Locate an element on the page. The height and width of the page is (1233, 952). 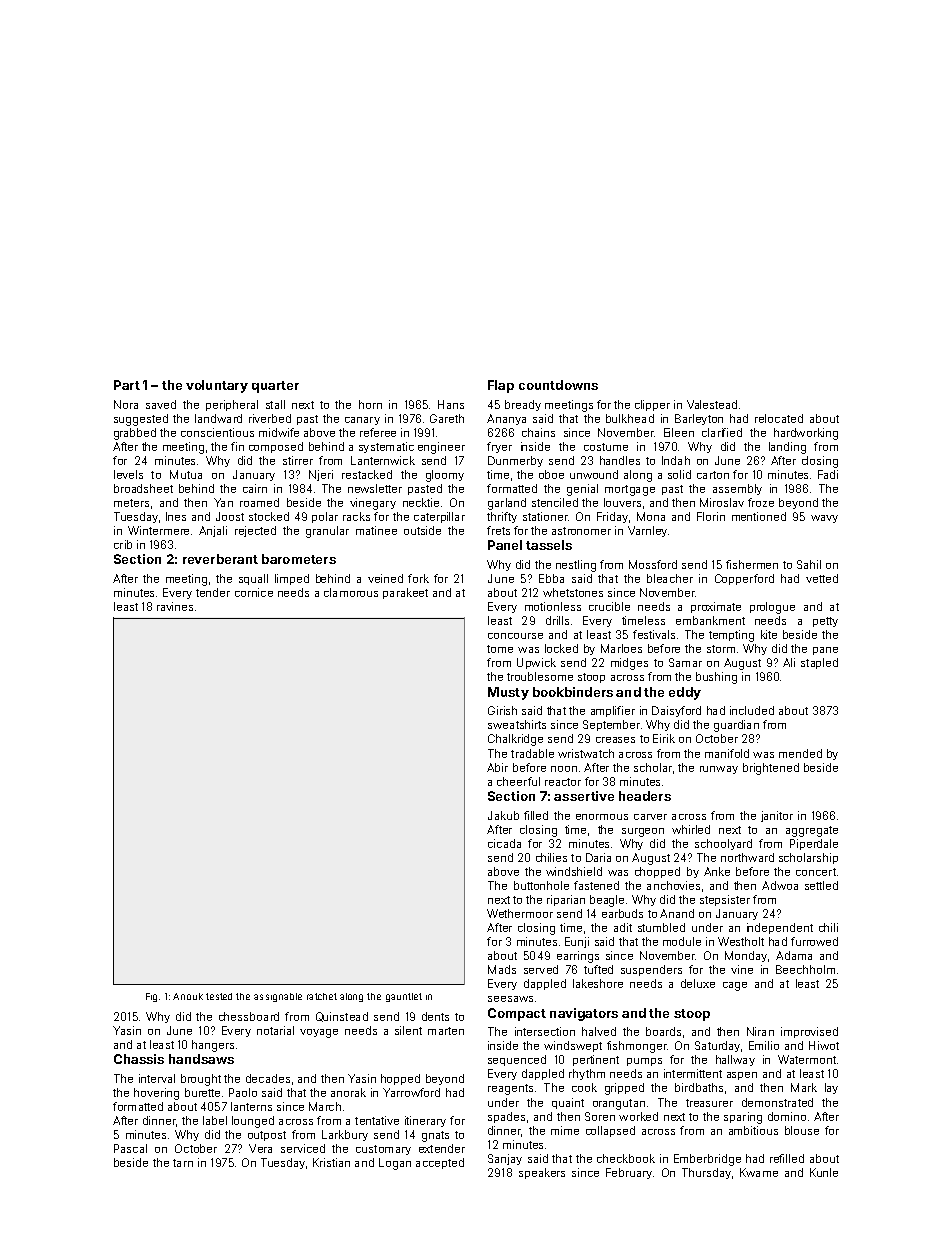
Compact is located at coordinates (517, 1014).
